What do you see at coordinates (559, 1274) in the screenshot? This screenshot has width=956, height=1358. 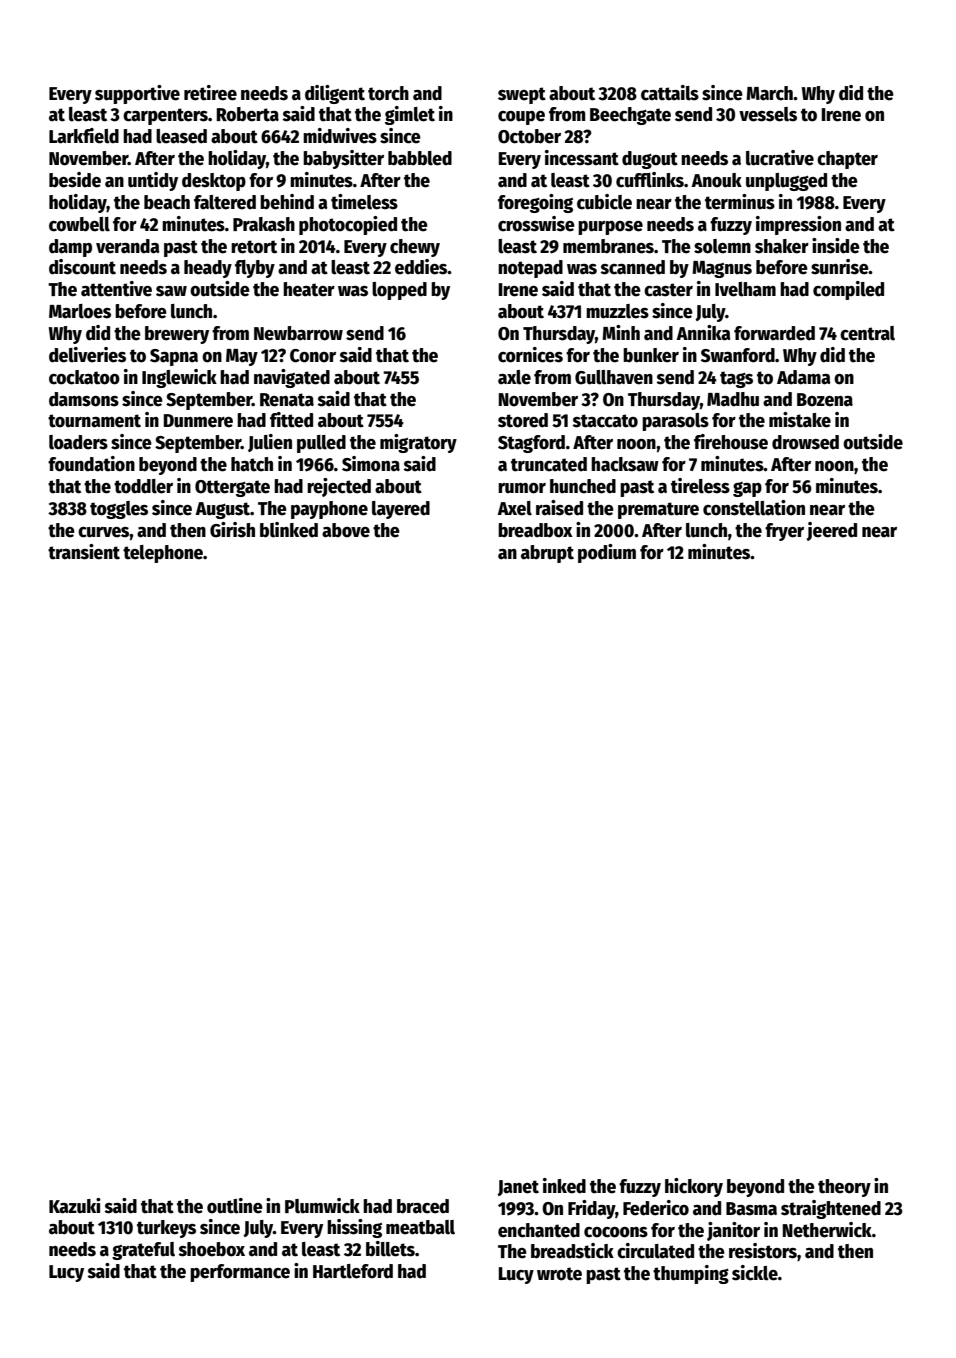 I see `wrote` at bounding box center [559, 1274].
